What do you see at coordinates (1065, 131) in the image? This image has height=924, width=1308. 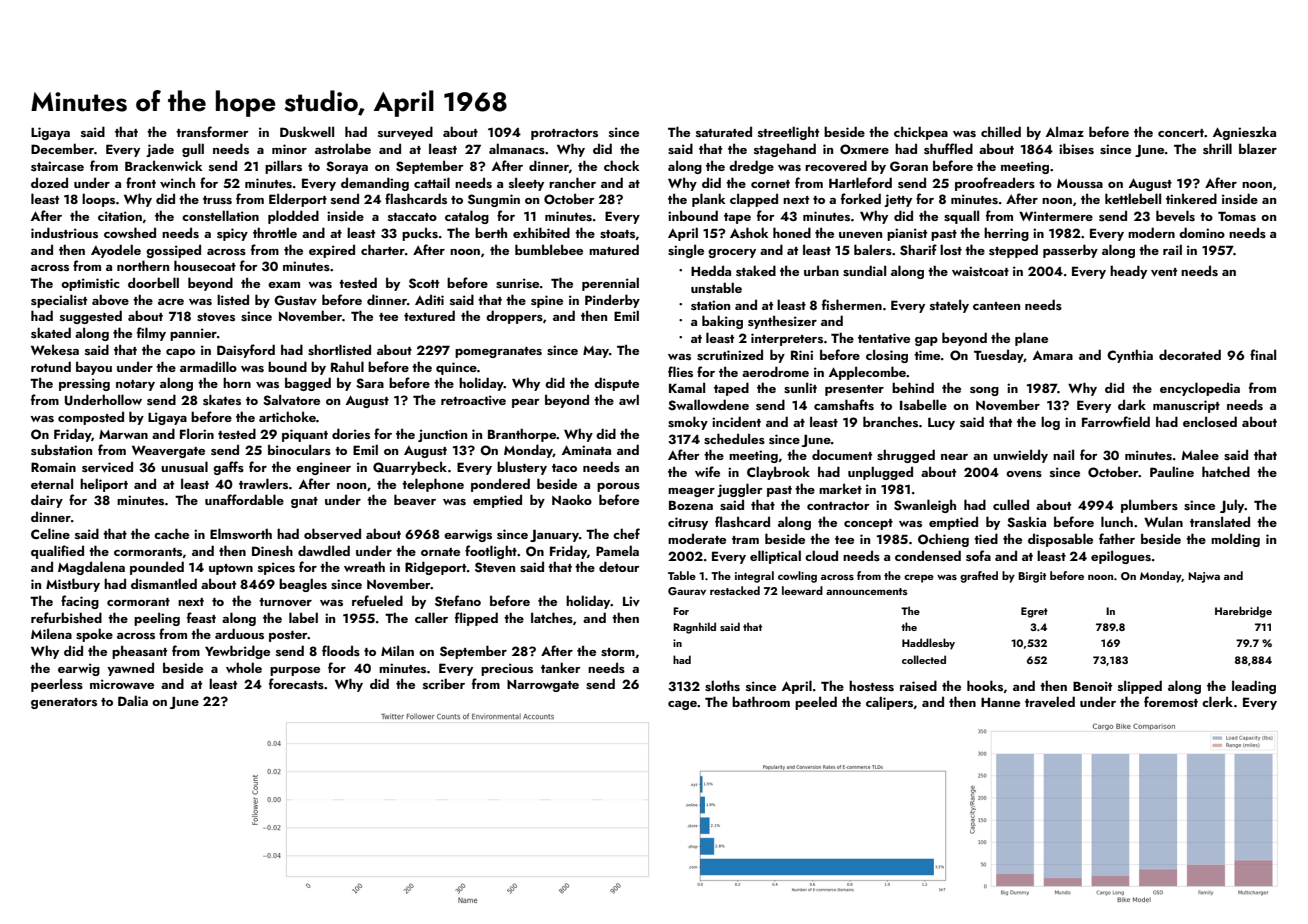 I see `Almaz` at bounding box center [1065, 131].
